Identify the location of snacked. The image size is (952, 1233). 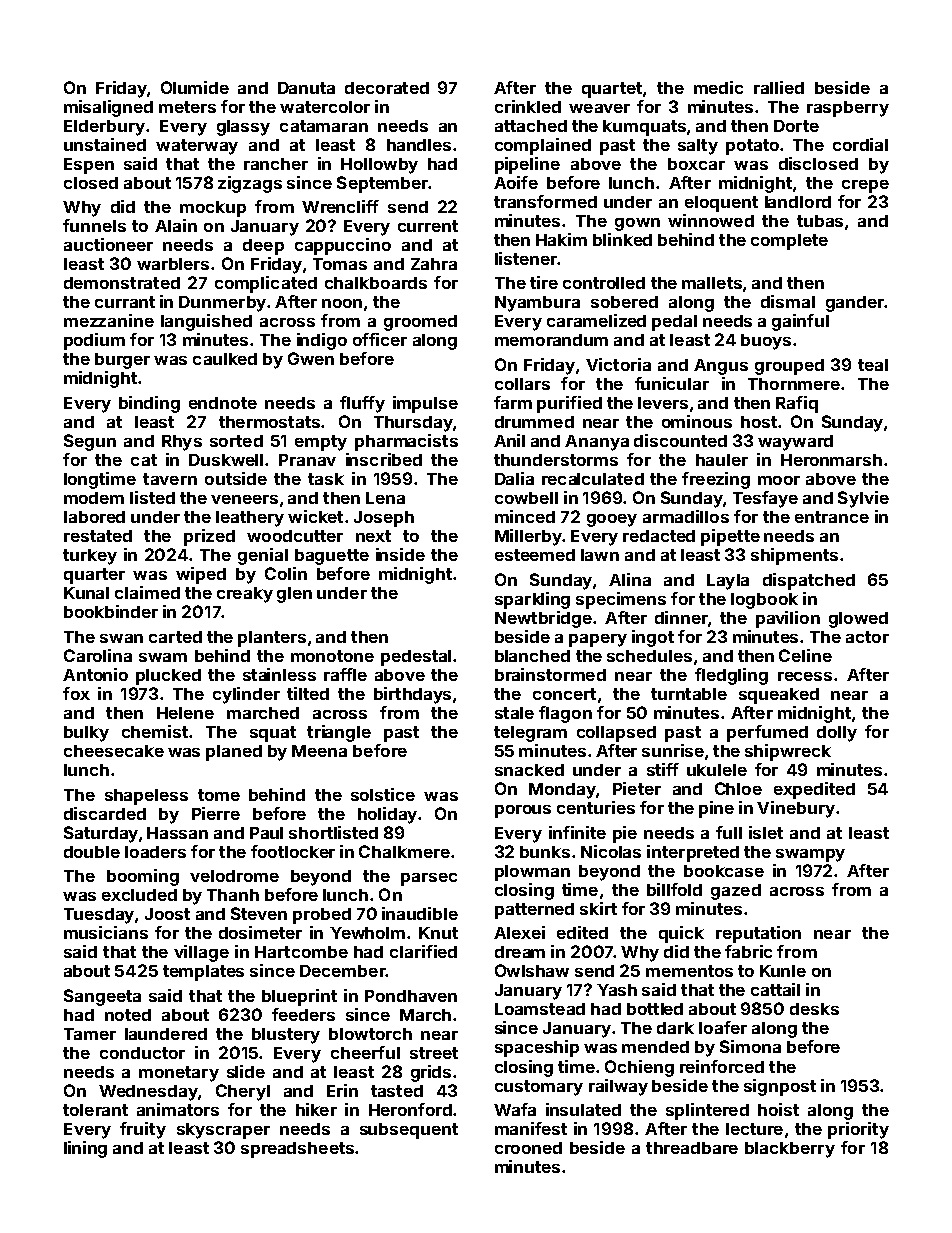
(529, 770).
